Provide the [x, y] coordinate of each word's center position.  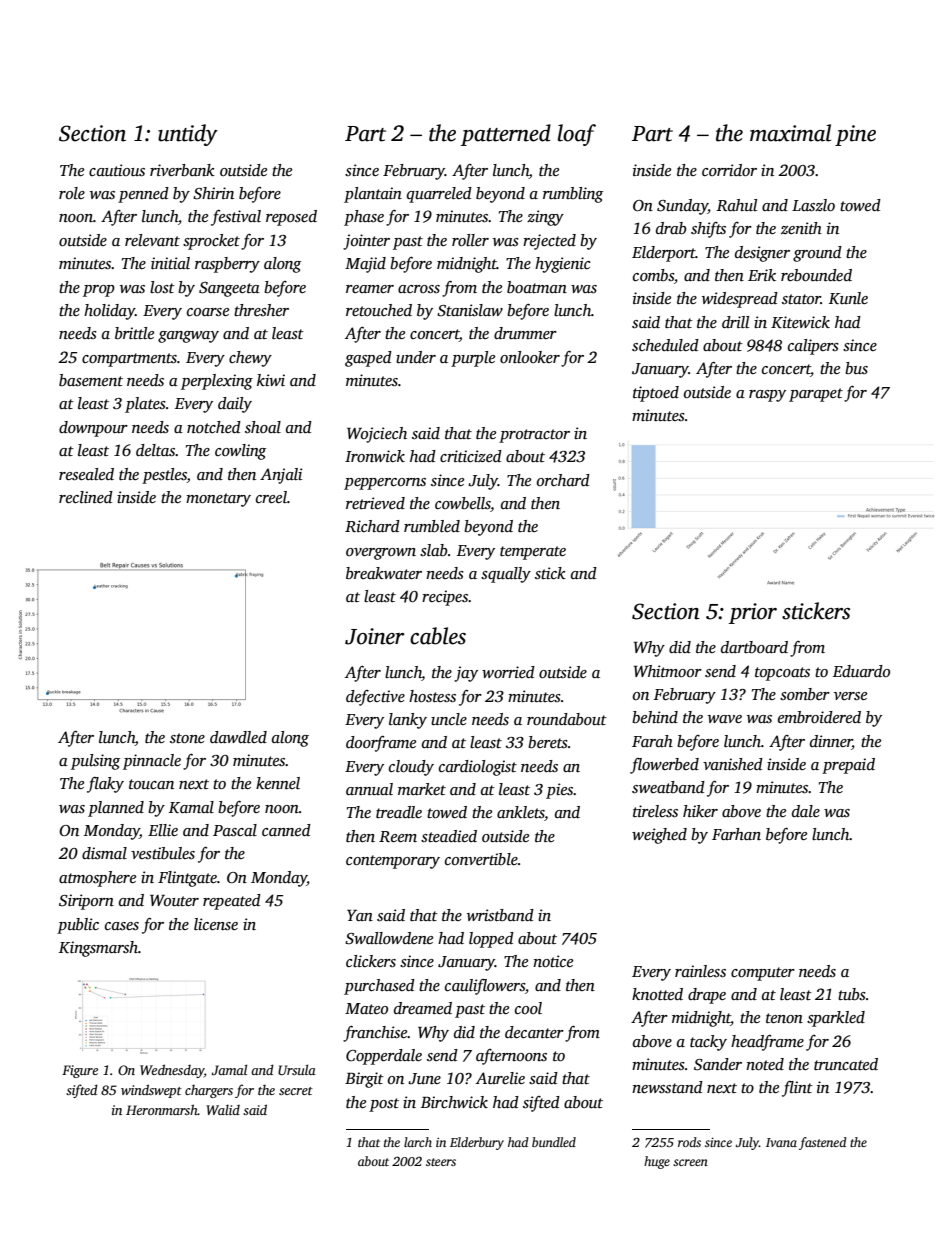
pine [855, 135]
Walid [223, 1110]
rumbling [573, 195]
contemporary [393, 862]
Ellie [163, 830]
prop [99, 291]
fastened [823, 1143]
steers [441, 1162]
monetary [218, 500]
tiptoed [656, 394]
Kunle [848, 298]
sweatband [668, 787]
